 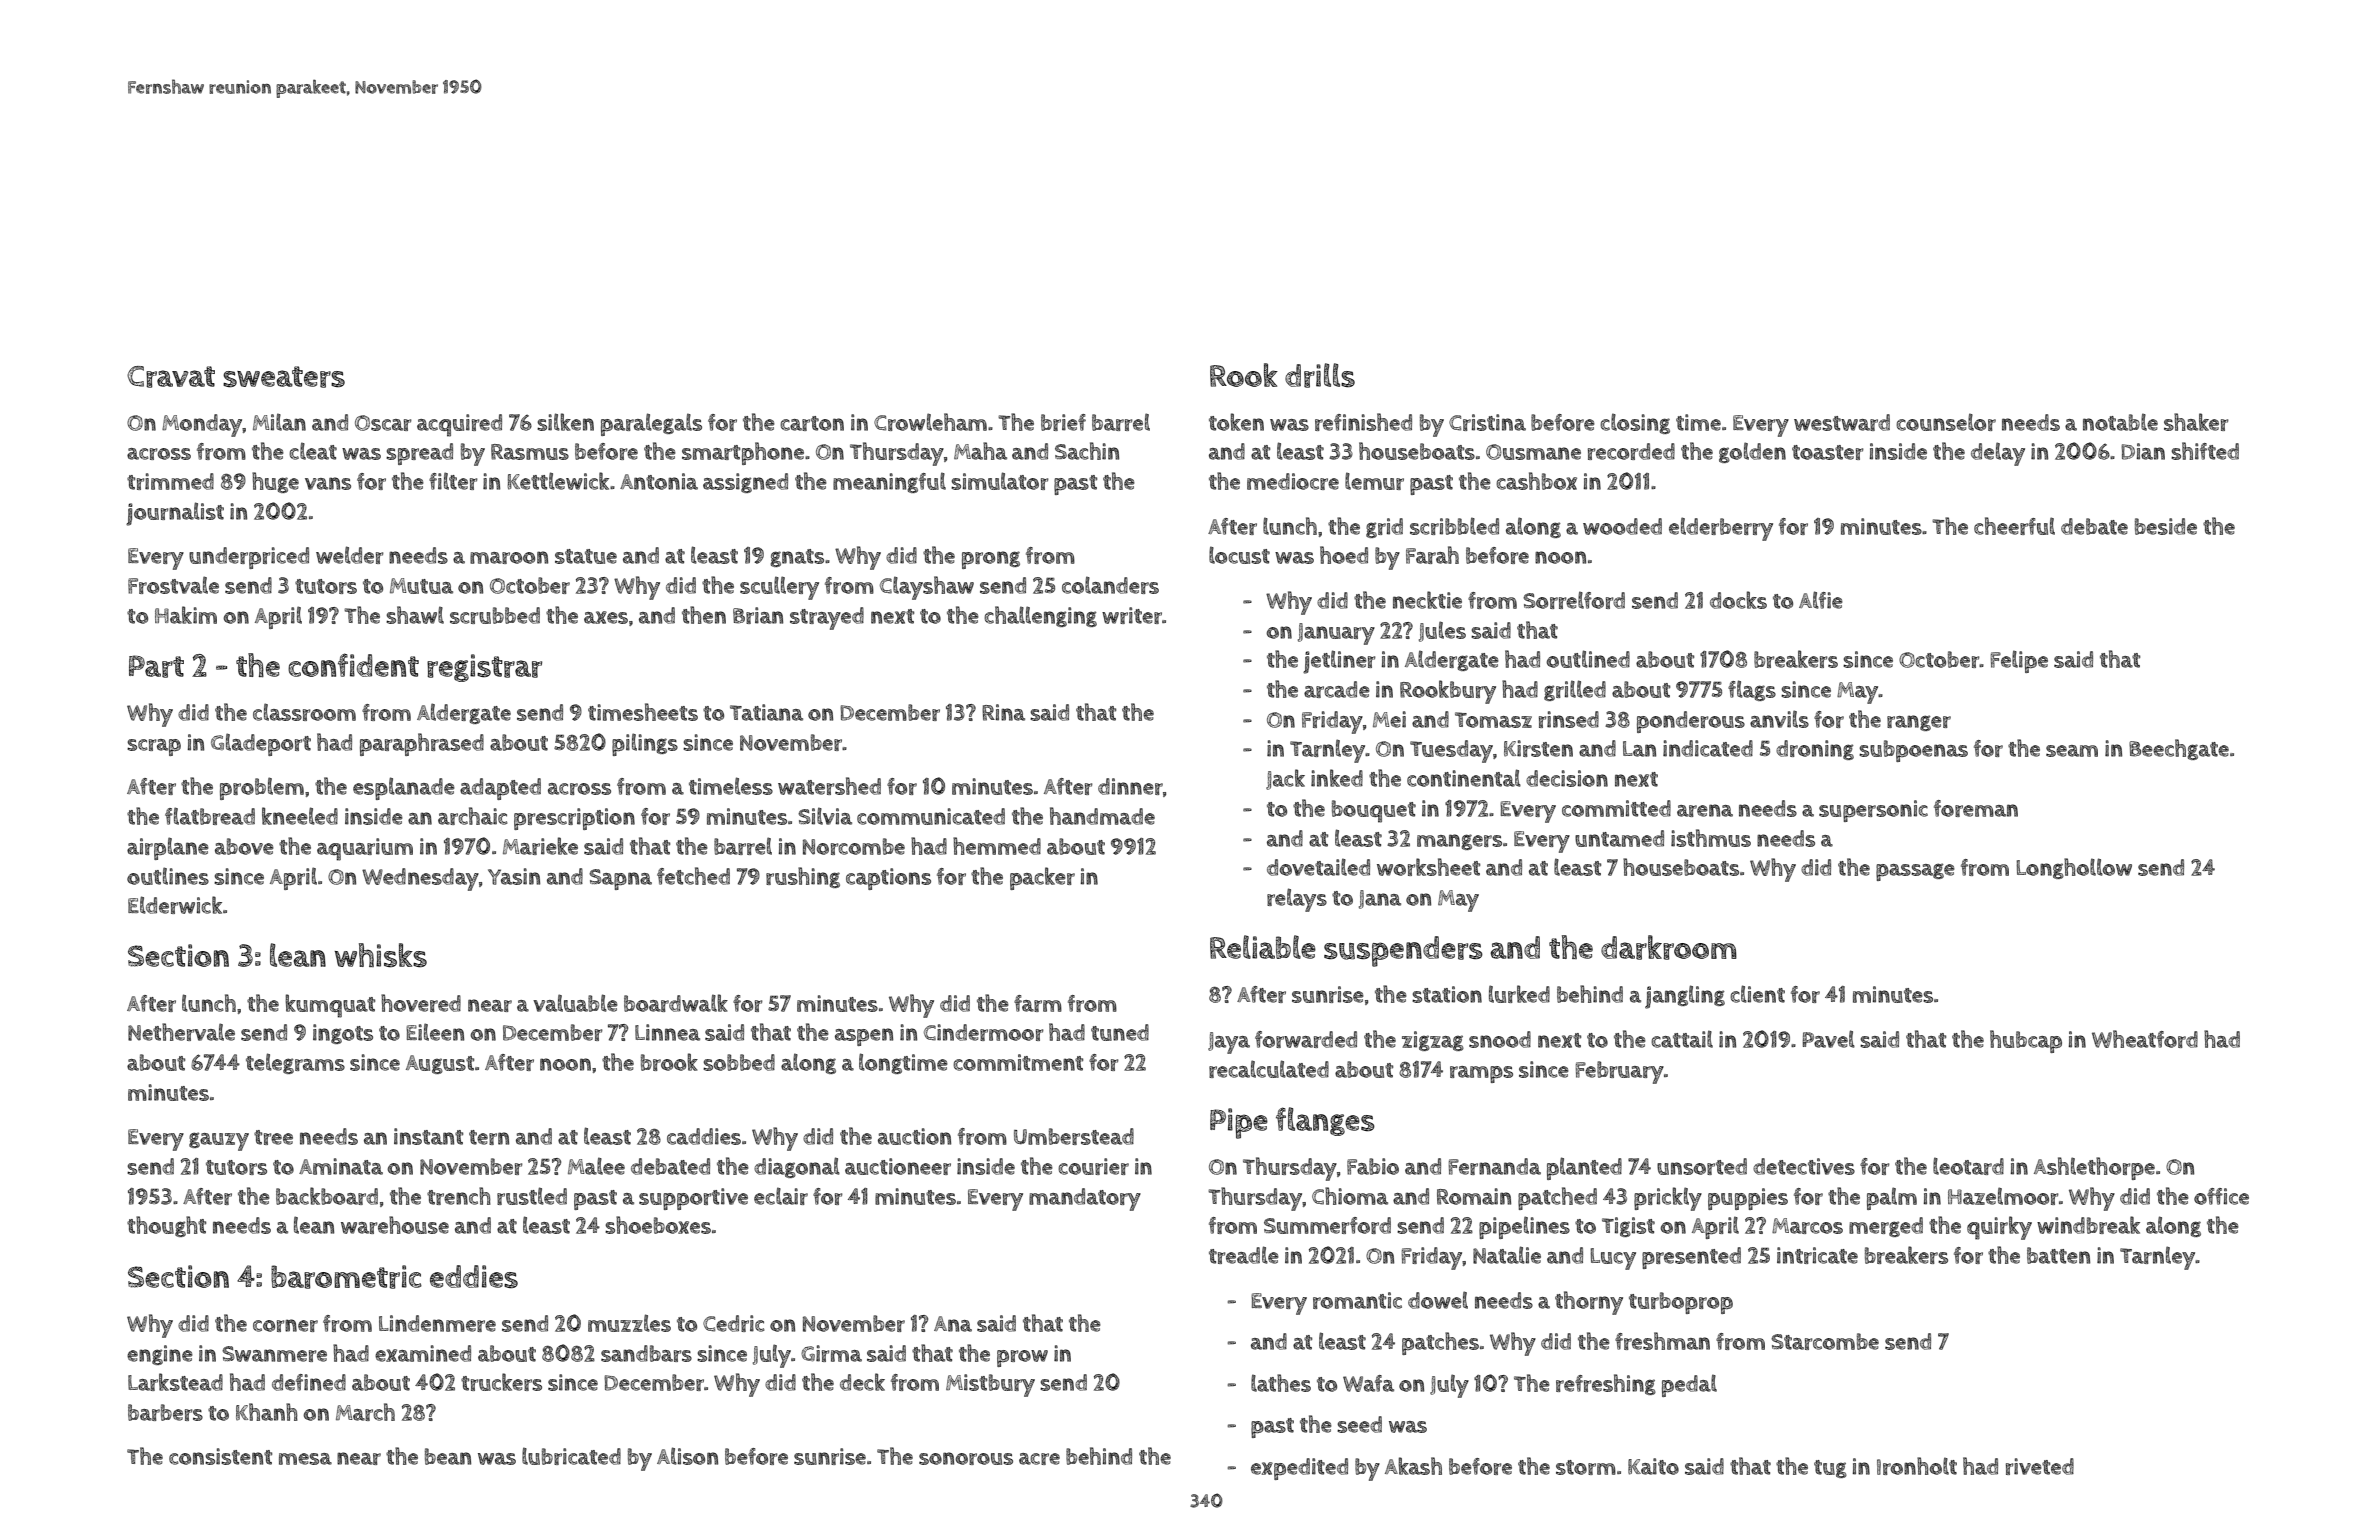 What do you see at coordinates (343, 1034) in the document?
I see `ingots` at bounding box center [343, 1034].
